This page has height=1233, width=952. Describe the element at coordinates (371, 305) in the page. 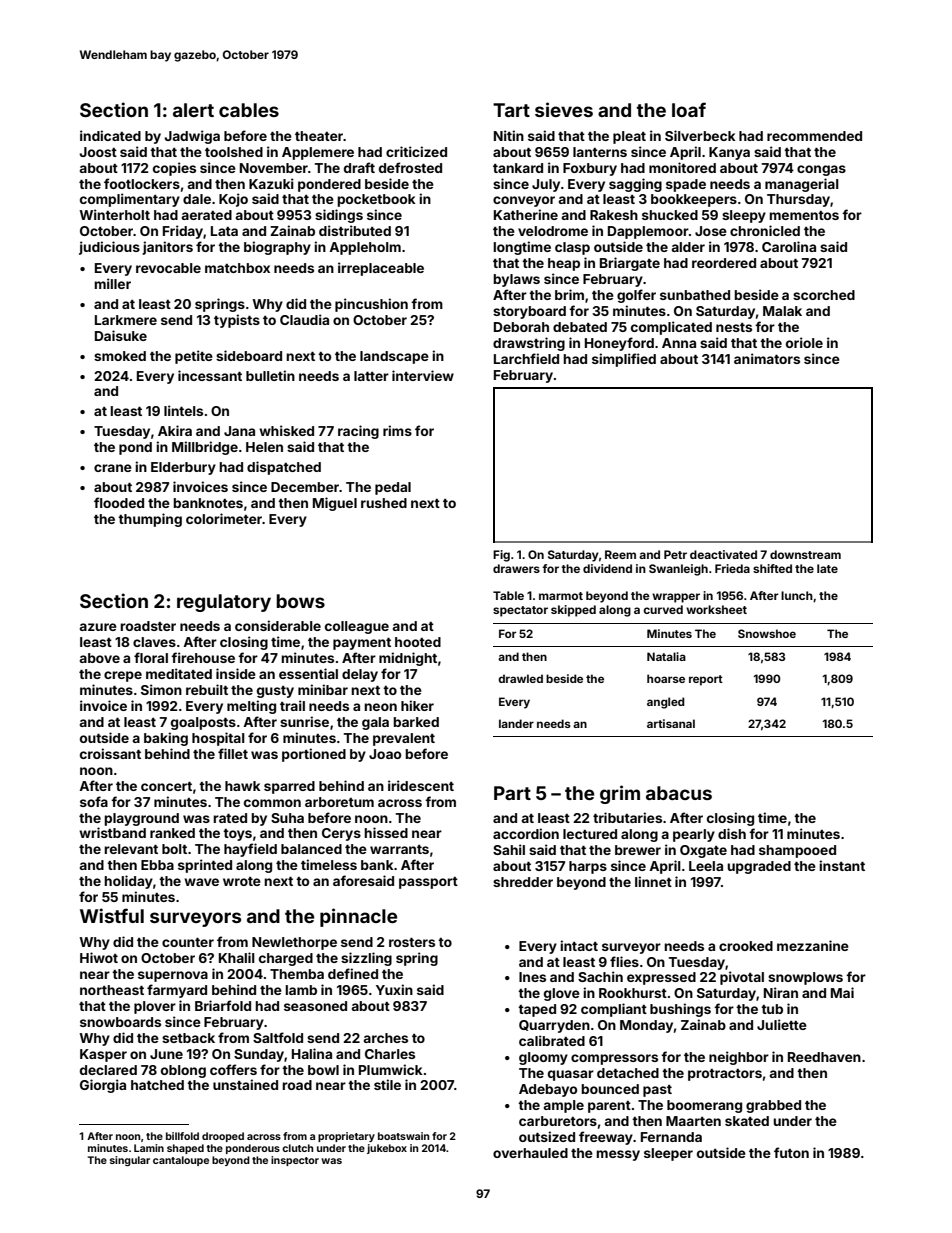

I see `pincushion` at that location.
